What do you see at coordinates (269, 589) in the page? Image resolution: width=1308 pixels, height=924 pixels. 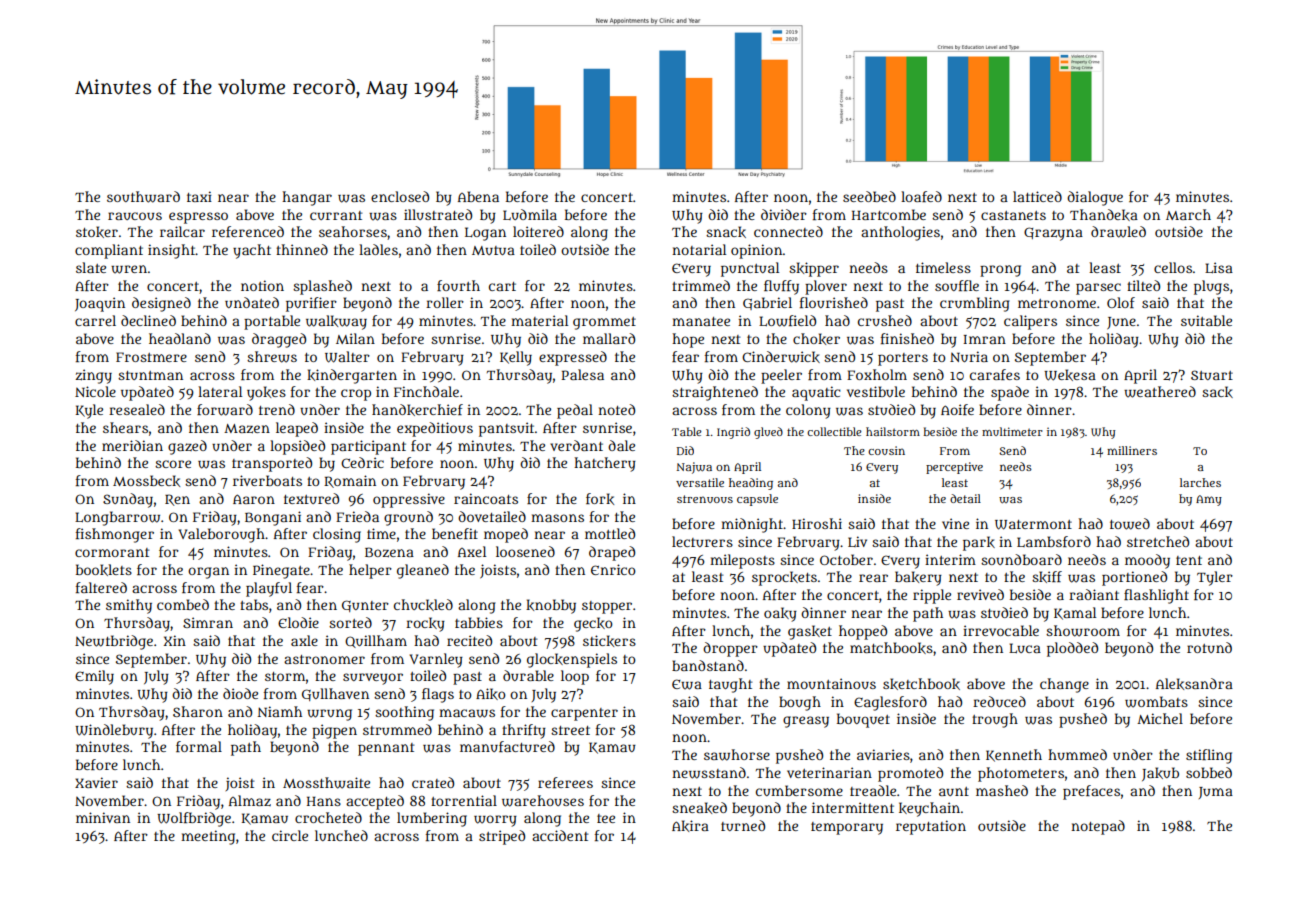 I see `playful` at bounding box center [269, 589].
